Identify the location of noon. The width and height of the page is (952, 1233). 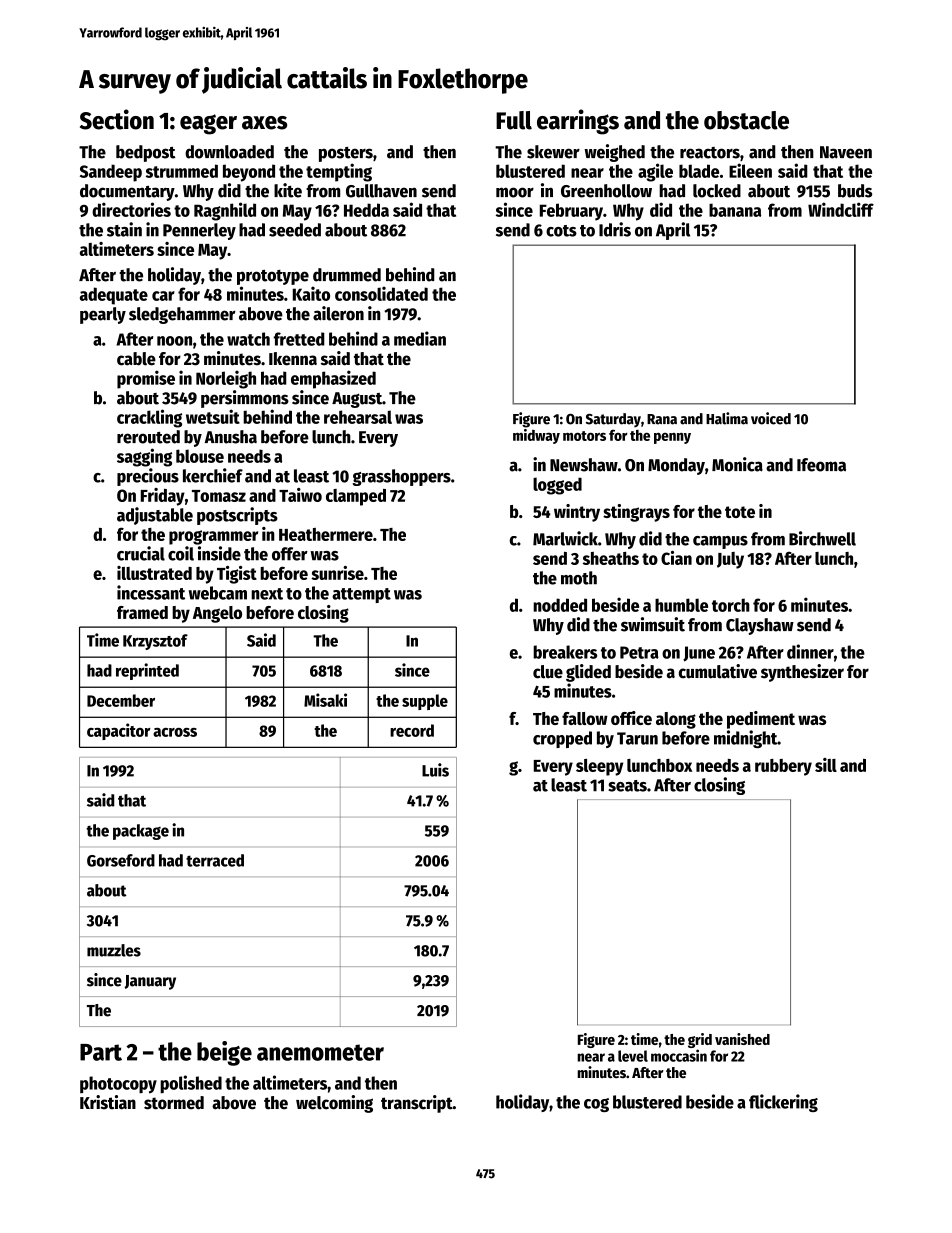
(174, 341).
